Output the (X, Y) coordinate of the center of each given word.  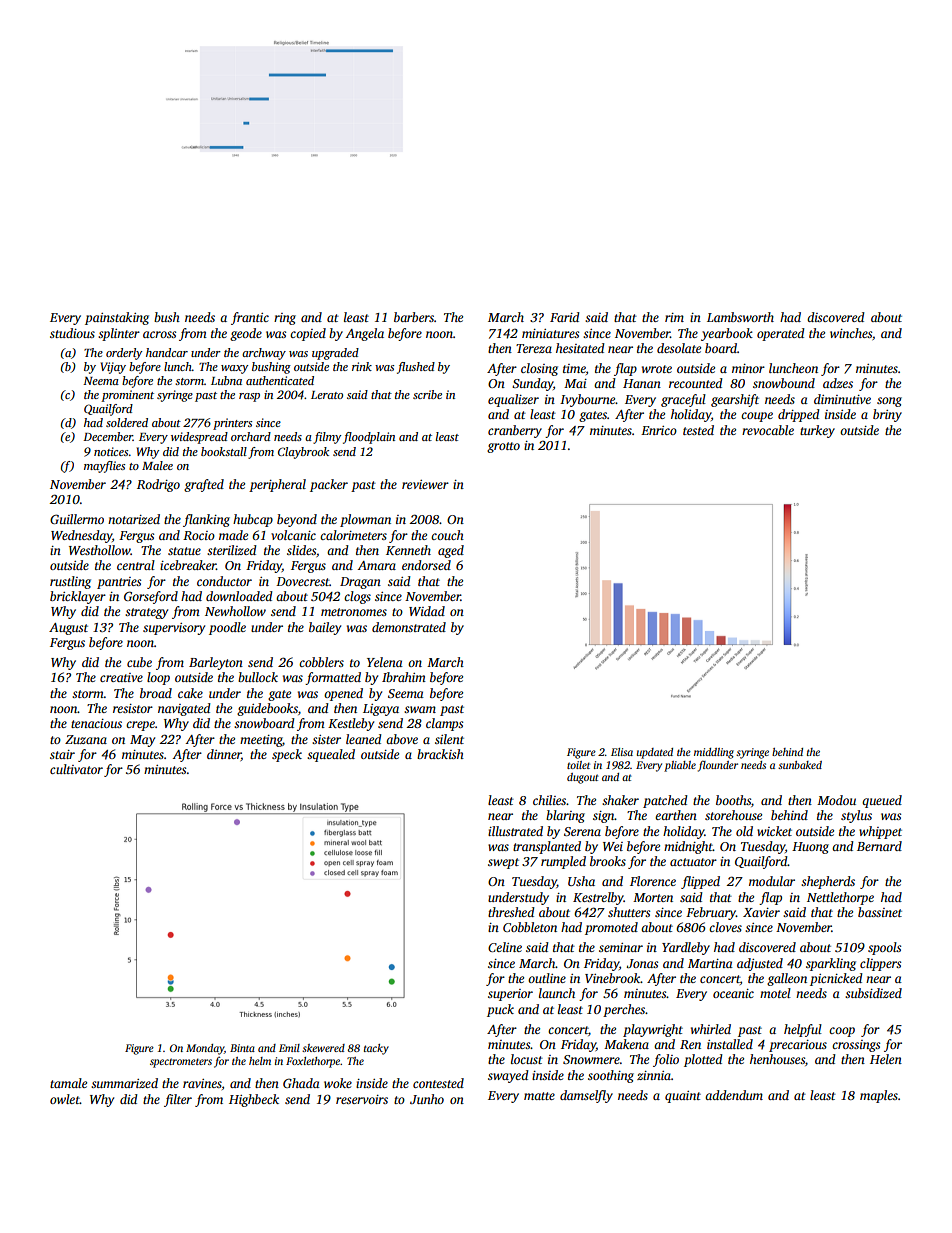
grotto (503, 447)
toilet (578, 765)
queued (882, 801)
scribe (427, 394)
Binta (242, 1048)
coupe (757, 417)
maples (879, 1096)
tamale (68, 1083)
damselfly (586, 1096)
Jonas (642, 963)
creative (121, 677)
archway (264, 354)
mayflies (104, 467)
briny (887, 415)
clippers (880, 964)
